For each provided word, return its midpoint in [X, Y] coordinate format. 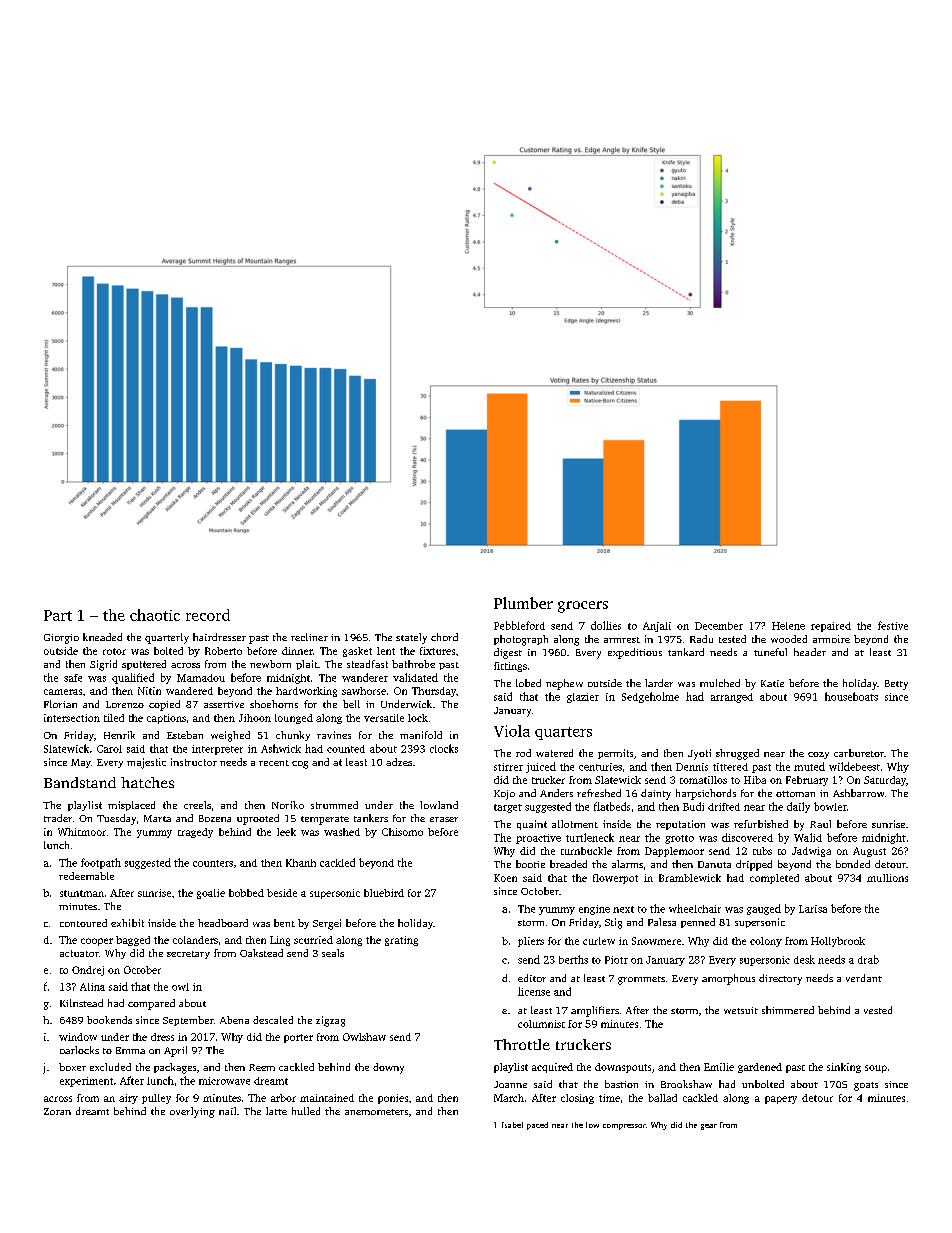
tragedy [195, 833]
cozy [818, 755]
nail [227, 1111]
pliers [531, 942]
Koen [505, 878]
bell [351, 704]
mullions [887, 878]
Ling [280, 941]
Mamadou [201, 678]
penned [698, 923]
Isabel [512, 1125]
